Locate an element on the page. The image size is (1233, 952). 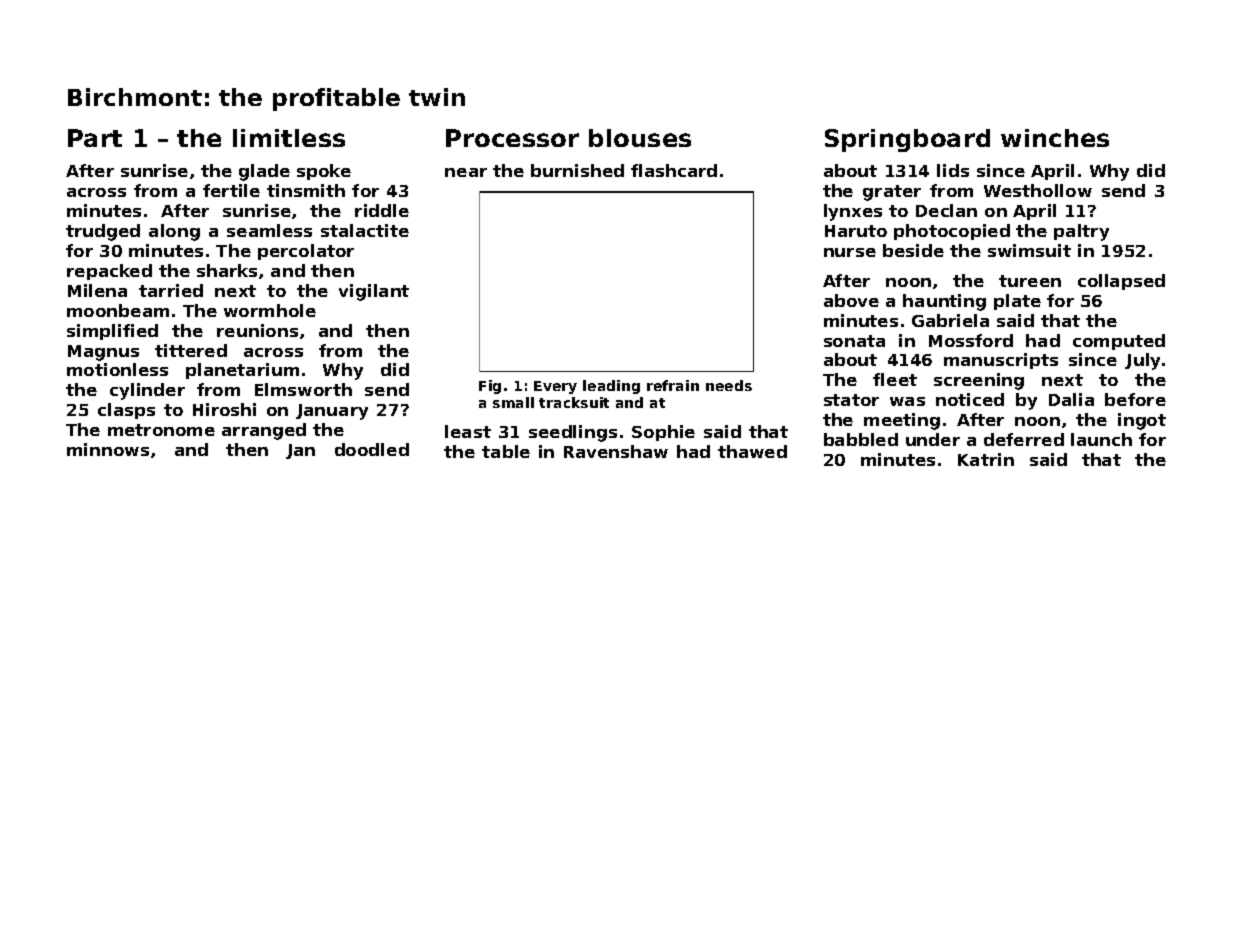
winches is located at coordinates (1055, 138).
